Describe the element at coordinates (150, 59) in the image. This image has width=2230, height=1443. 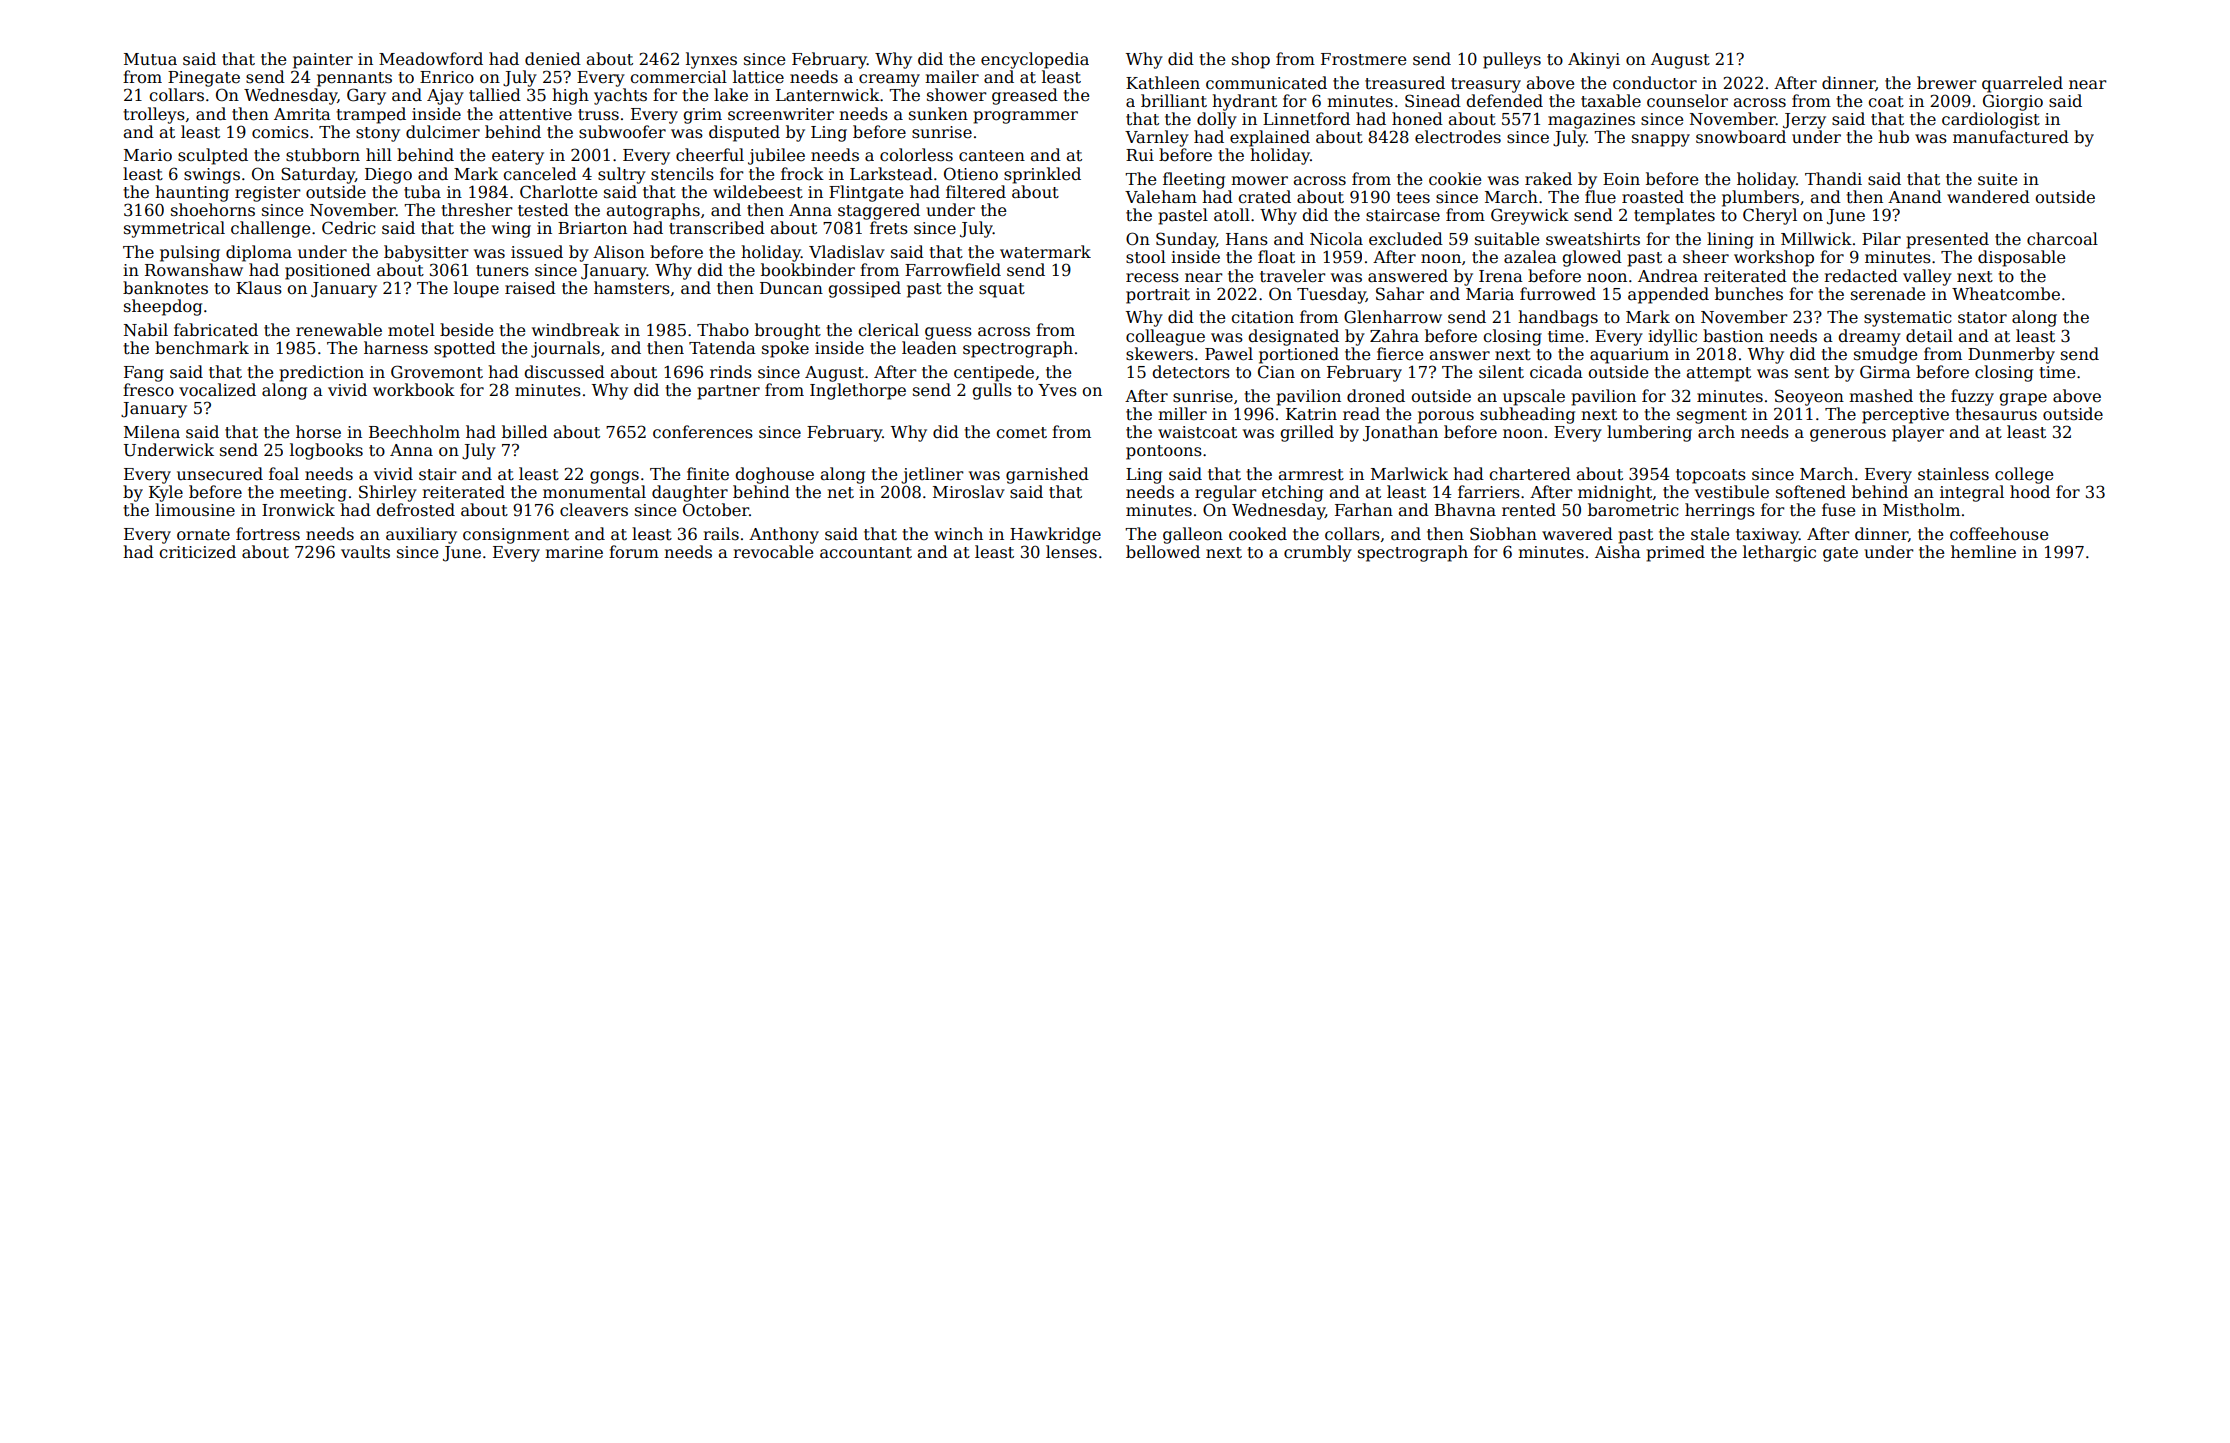
I see `Mutua` at that location.
